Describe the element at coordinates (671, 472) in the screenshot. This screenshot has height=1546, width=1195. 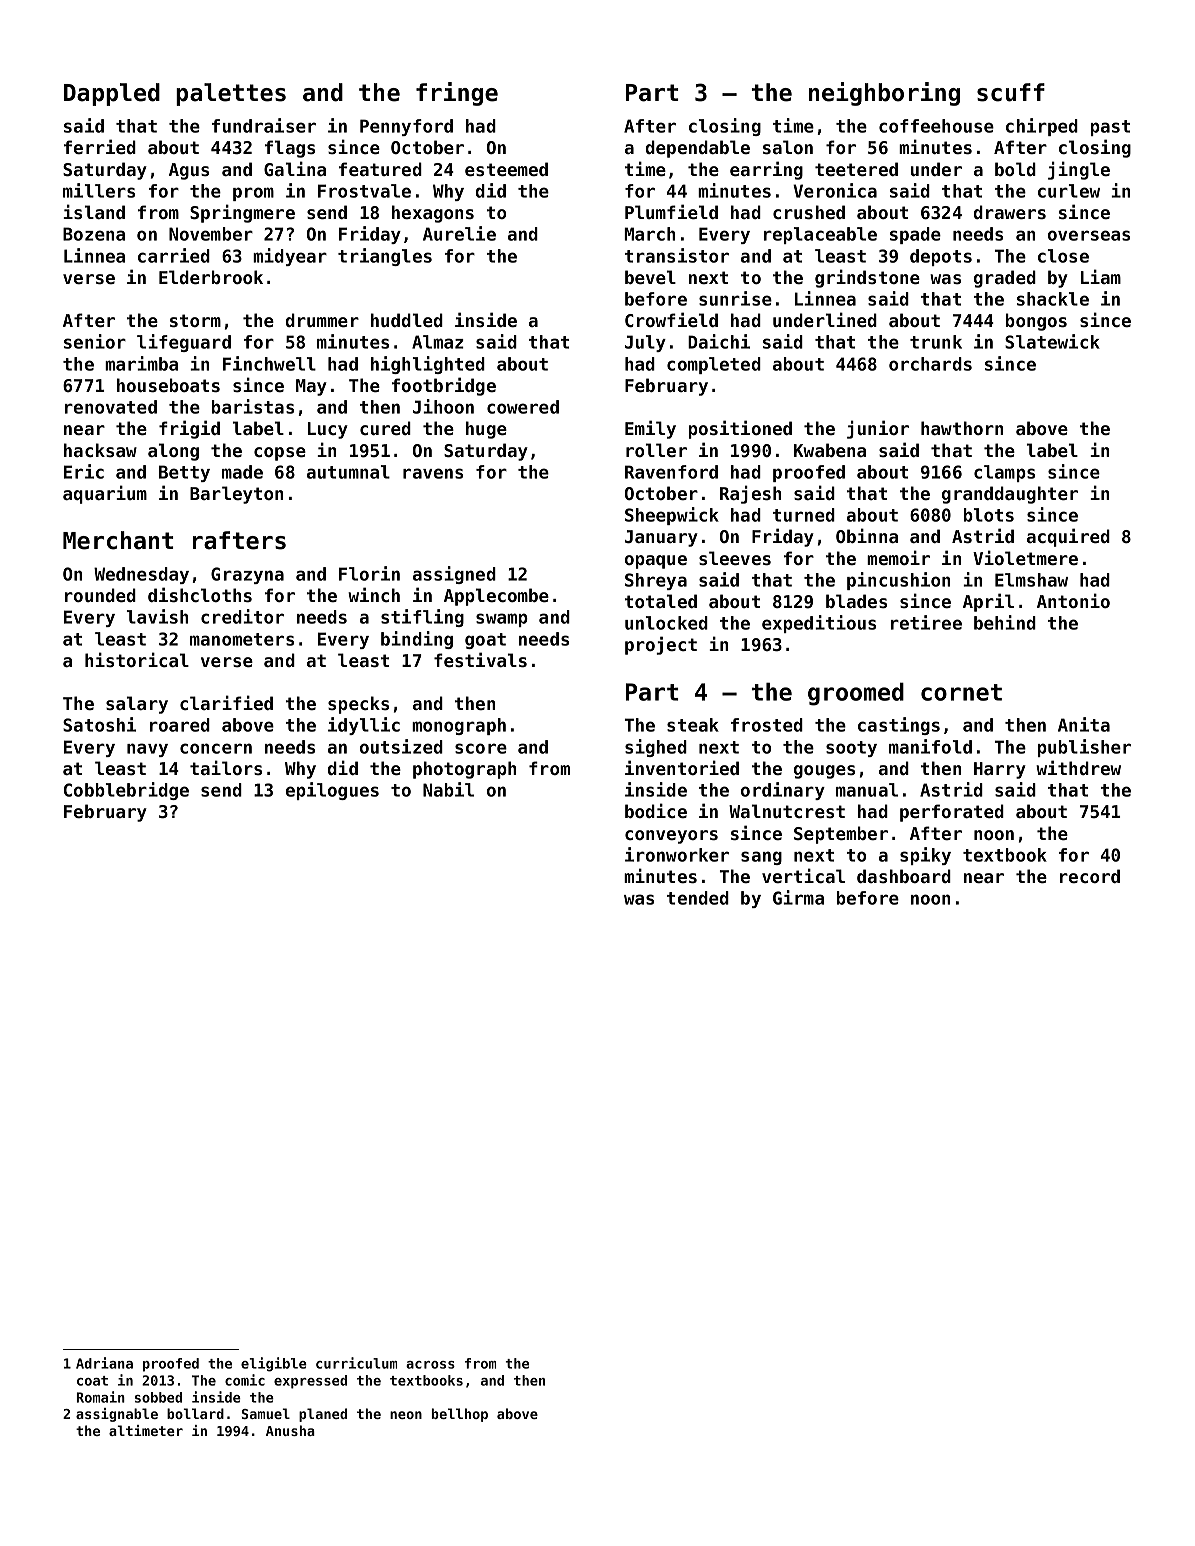
I see `Ravenford` at that location.
